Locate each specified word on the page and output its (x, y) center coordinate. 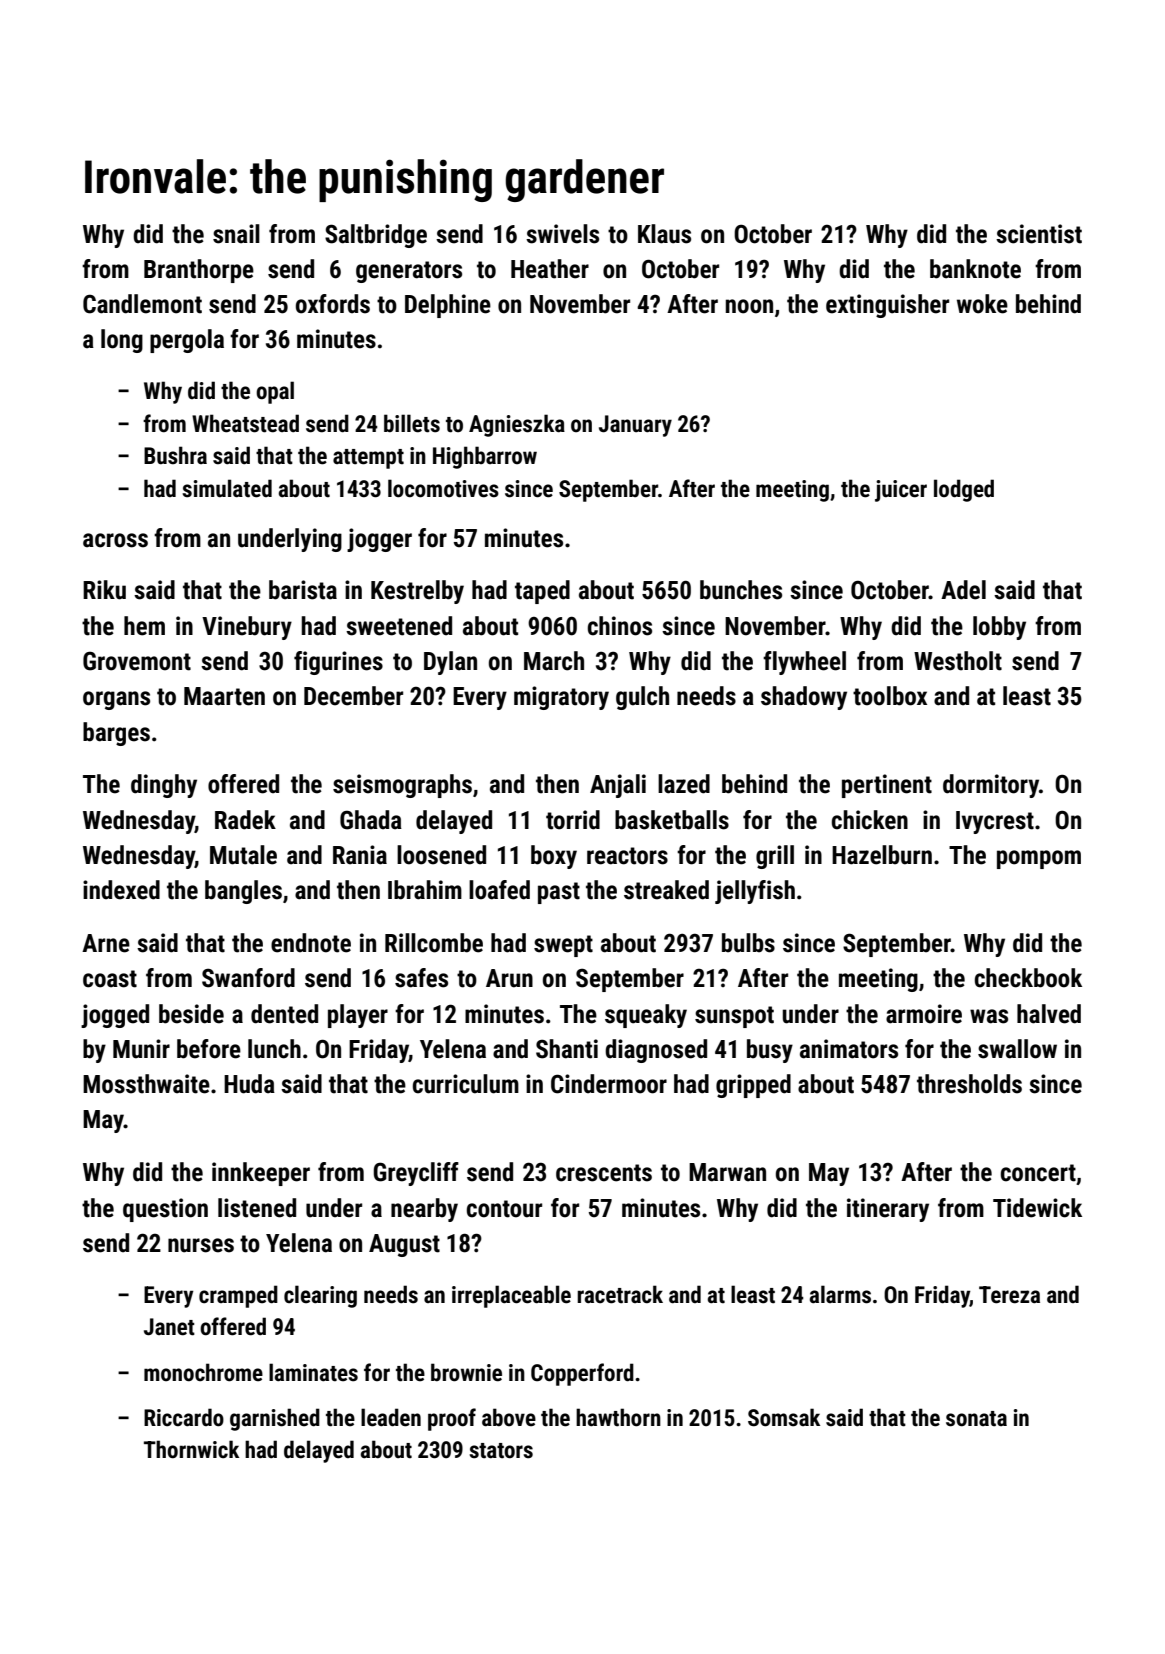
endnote (311, 943)
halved (1049, 1014)
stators (501, 1451)
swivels (562, 234)
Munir (141, 1049)
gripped (753, 1086)
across (115, 540)
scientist (1039, 234)
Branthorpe (199, 271)
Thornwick (191, 1449)
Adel (963, 590)
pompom (1039, 859)
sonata (976, 1419)
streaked (666, 890)
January (635, 426)
